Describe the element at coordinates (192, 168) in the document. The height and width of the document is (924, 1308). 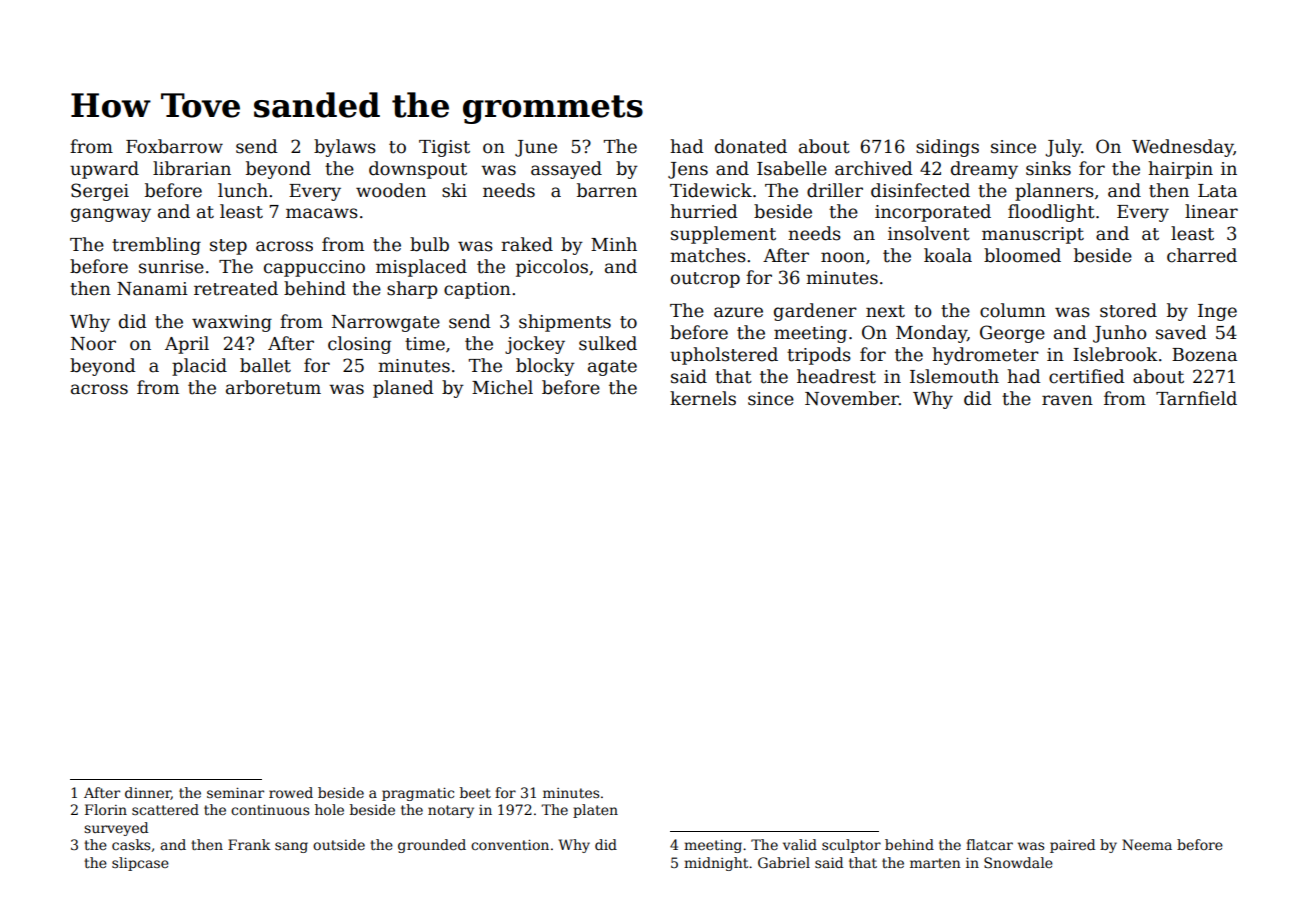
I see `librarian` at that location.
